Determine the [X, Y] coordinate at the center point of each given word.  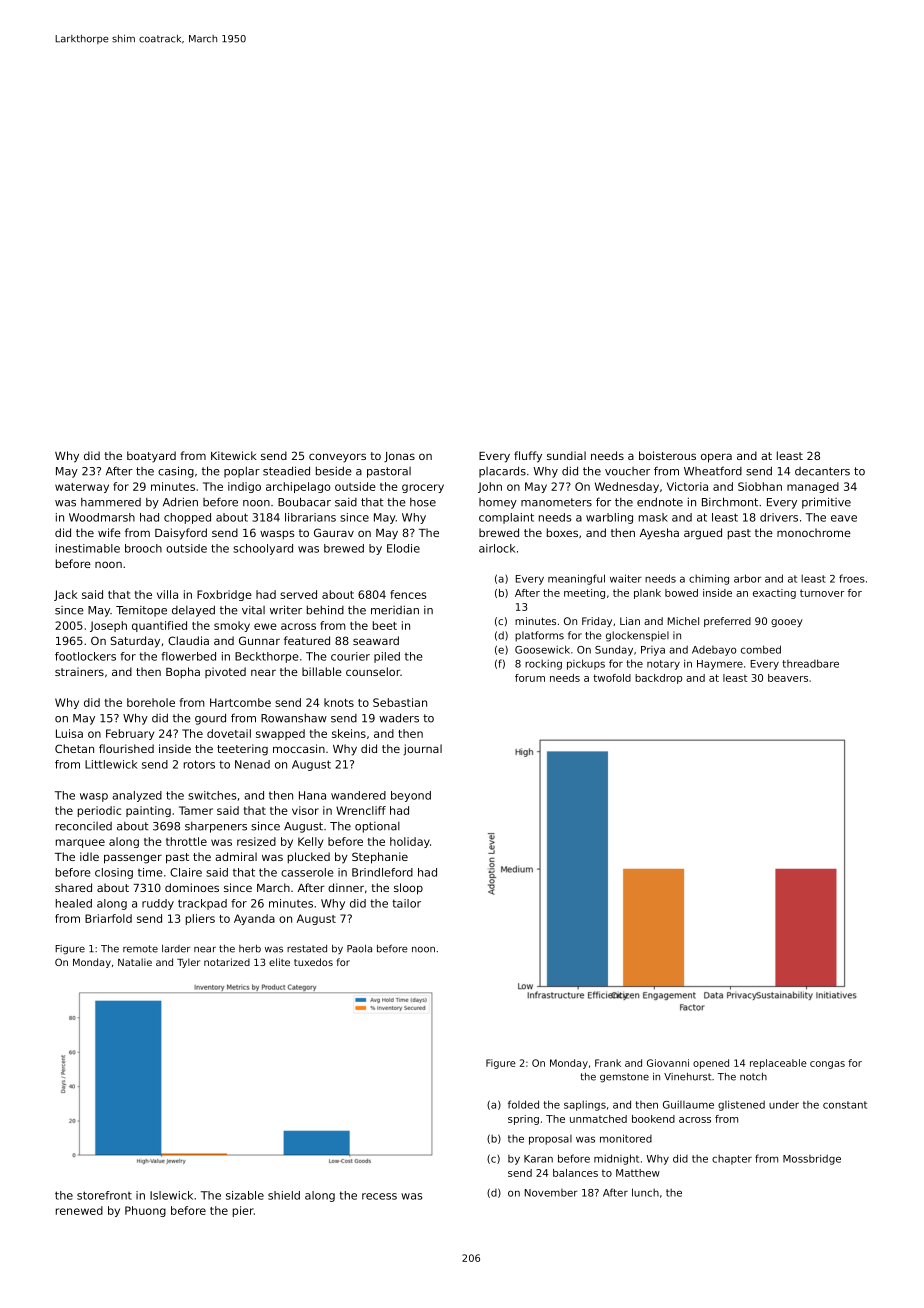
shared [73, 887]
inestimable [88, 548]
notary [663, 665]
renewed [79, 1210]
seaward [376, 640]
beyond [411, 796]
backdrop [658, 679]
